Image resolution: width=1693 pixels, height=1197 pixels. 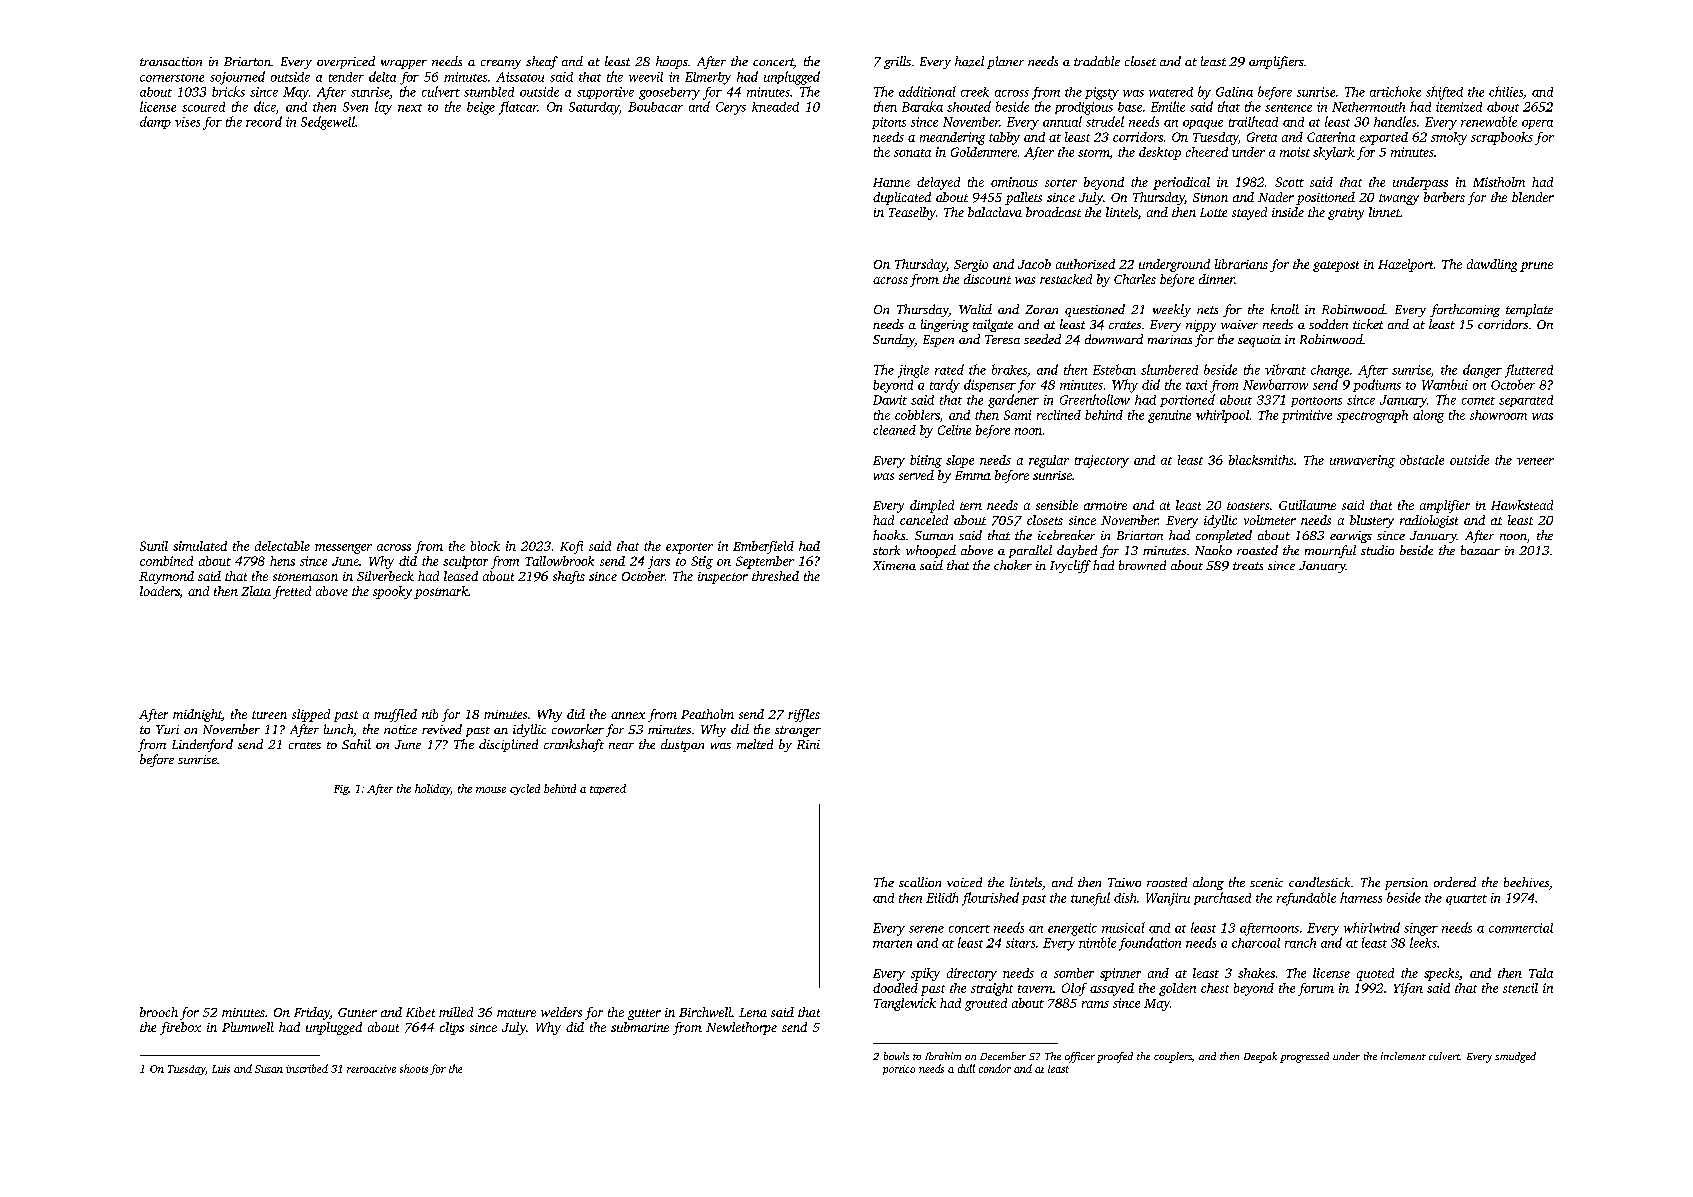 I want to click on hoops, so click(x=672, y=62).
